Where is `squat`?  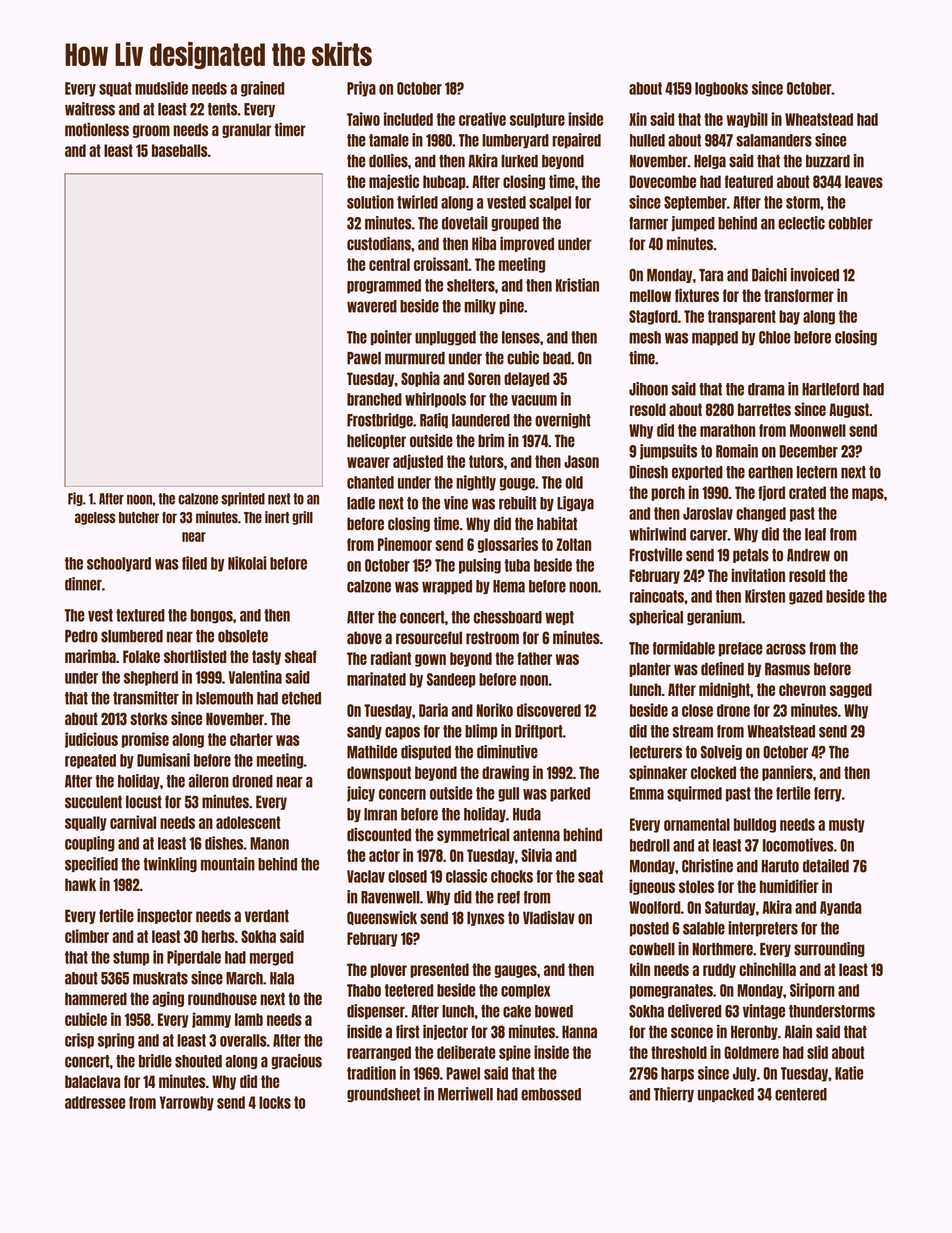
squat is located at coordinates (115, 89).
